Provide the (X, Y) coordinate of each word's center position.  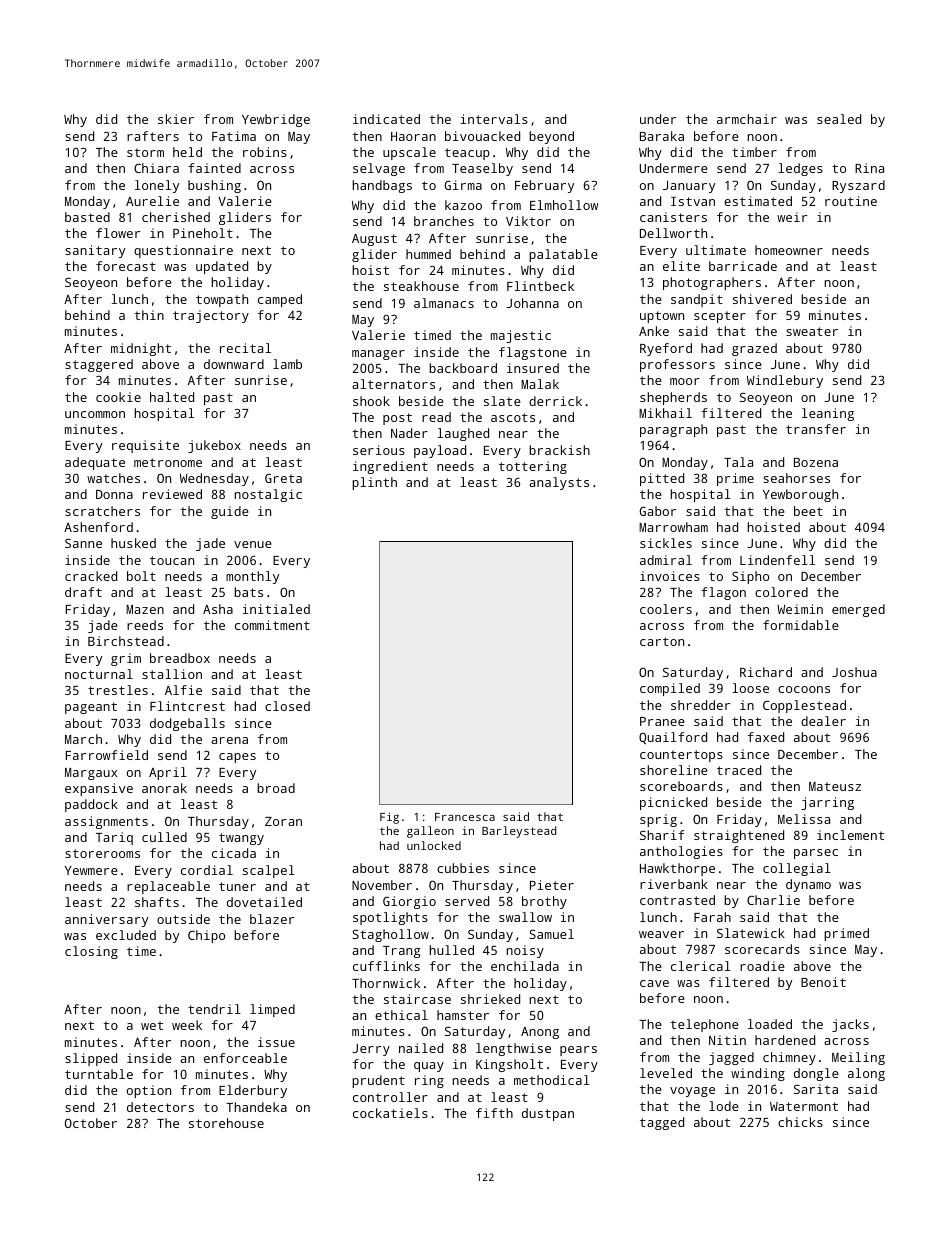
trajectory (211, 316)
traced (739, 770)
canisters (673, 217)
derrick (555, 401)
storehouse (226, 1123)
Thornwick (386, 983)
